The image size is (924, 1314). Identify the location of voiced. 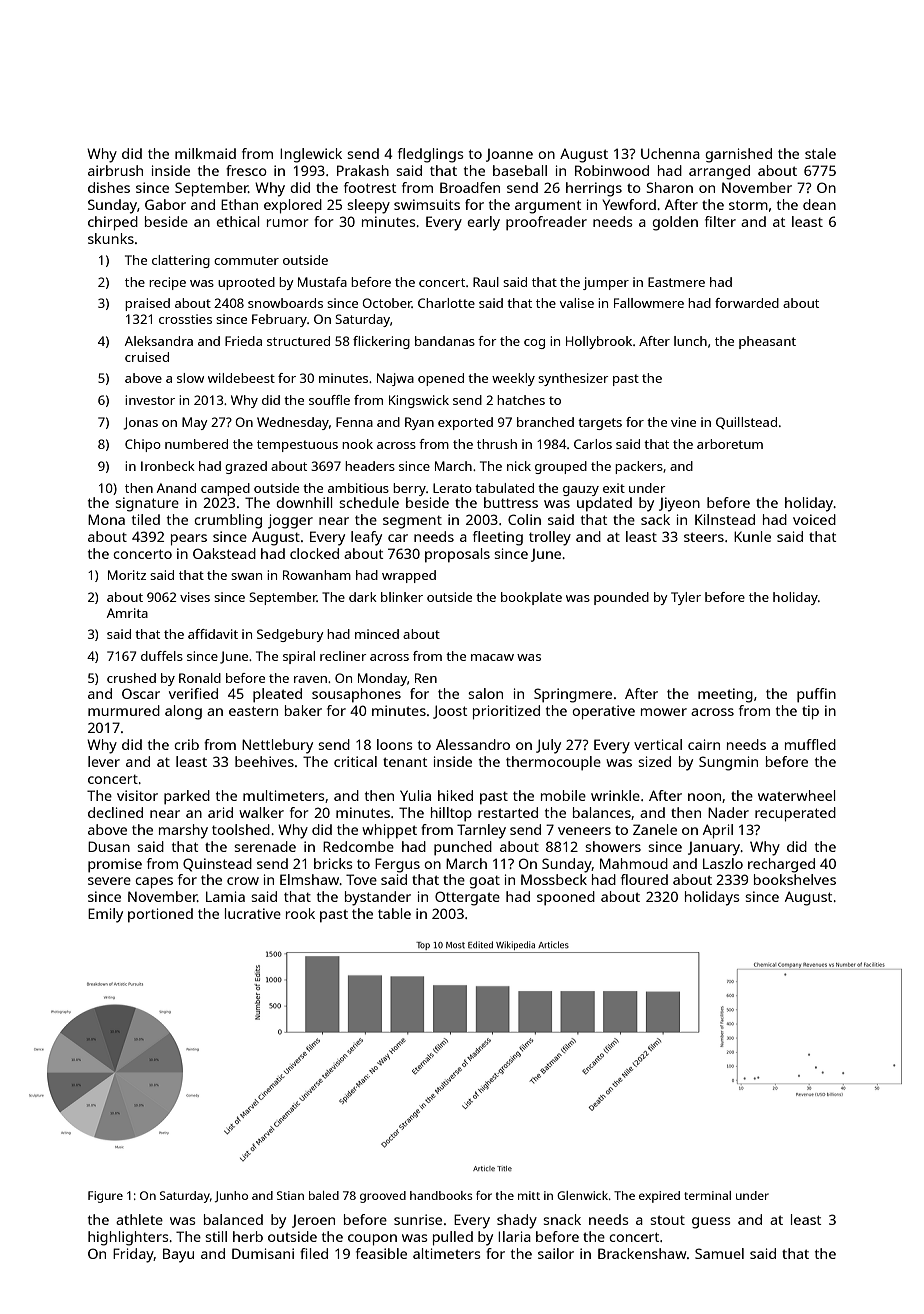
(814, 519).
